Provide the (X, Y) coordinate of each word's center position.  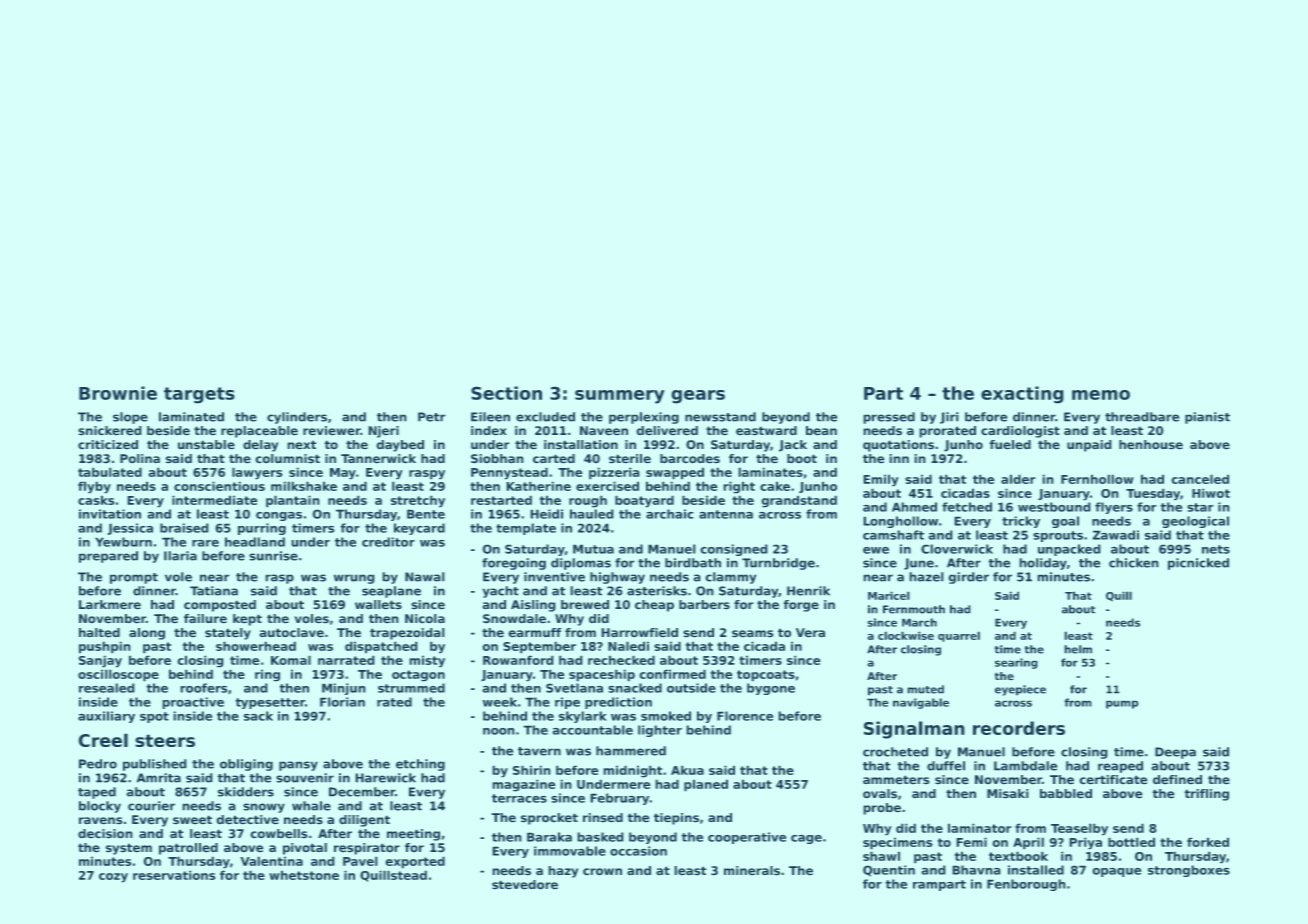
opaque (1116, 872)
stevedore (525, 885)
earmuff (535, 633)
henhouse (1151, 445)
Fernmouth (914, 609)
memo (1101, 395)
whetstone (304, 875)
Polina (140, 459)
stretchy (418, 501)
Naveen (604, 431)
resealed (107, 688)
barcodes (690, 459)
